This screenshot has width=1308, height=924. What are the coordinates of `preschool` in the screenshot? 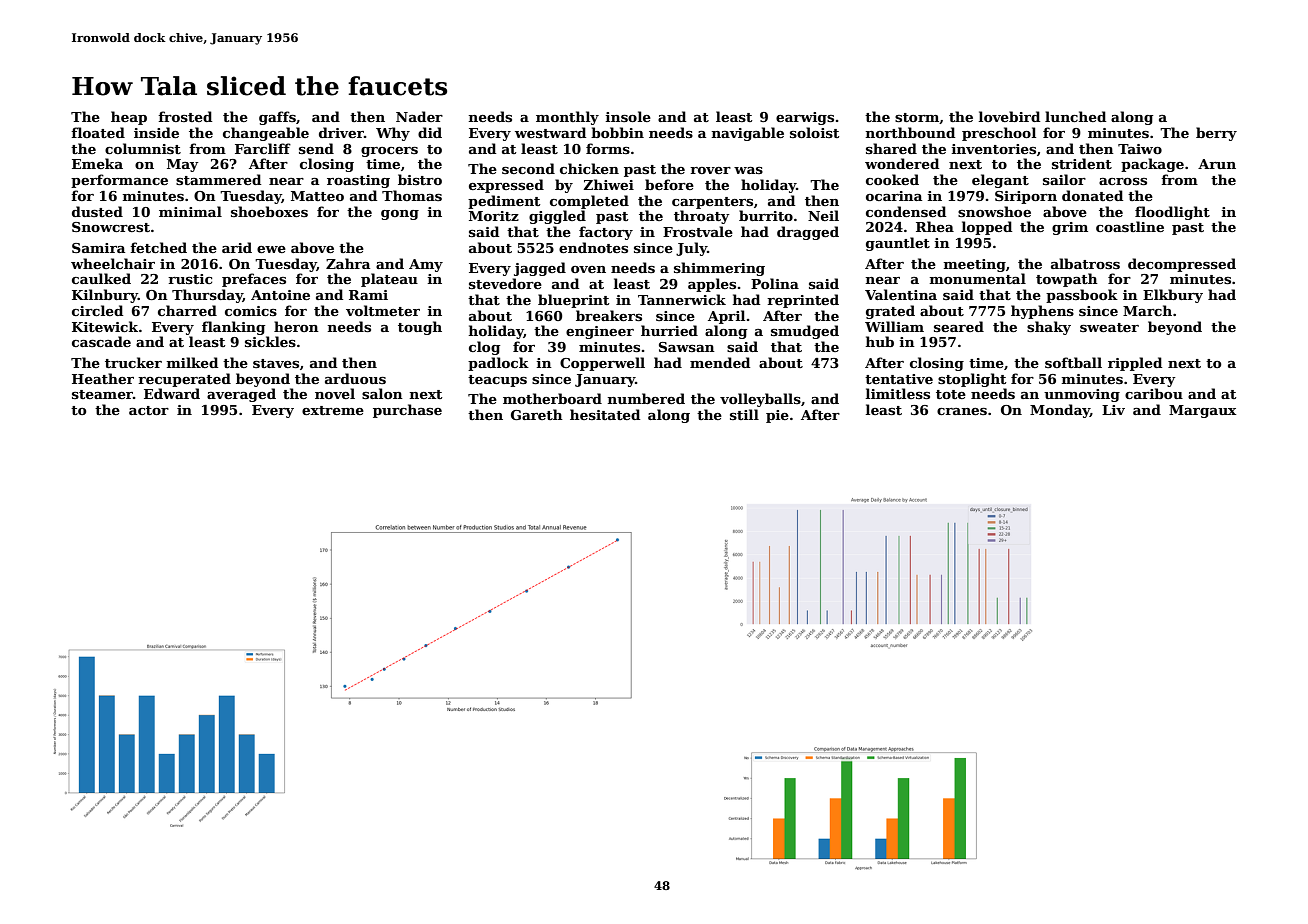 It's located at (999, 134).
